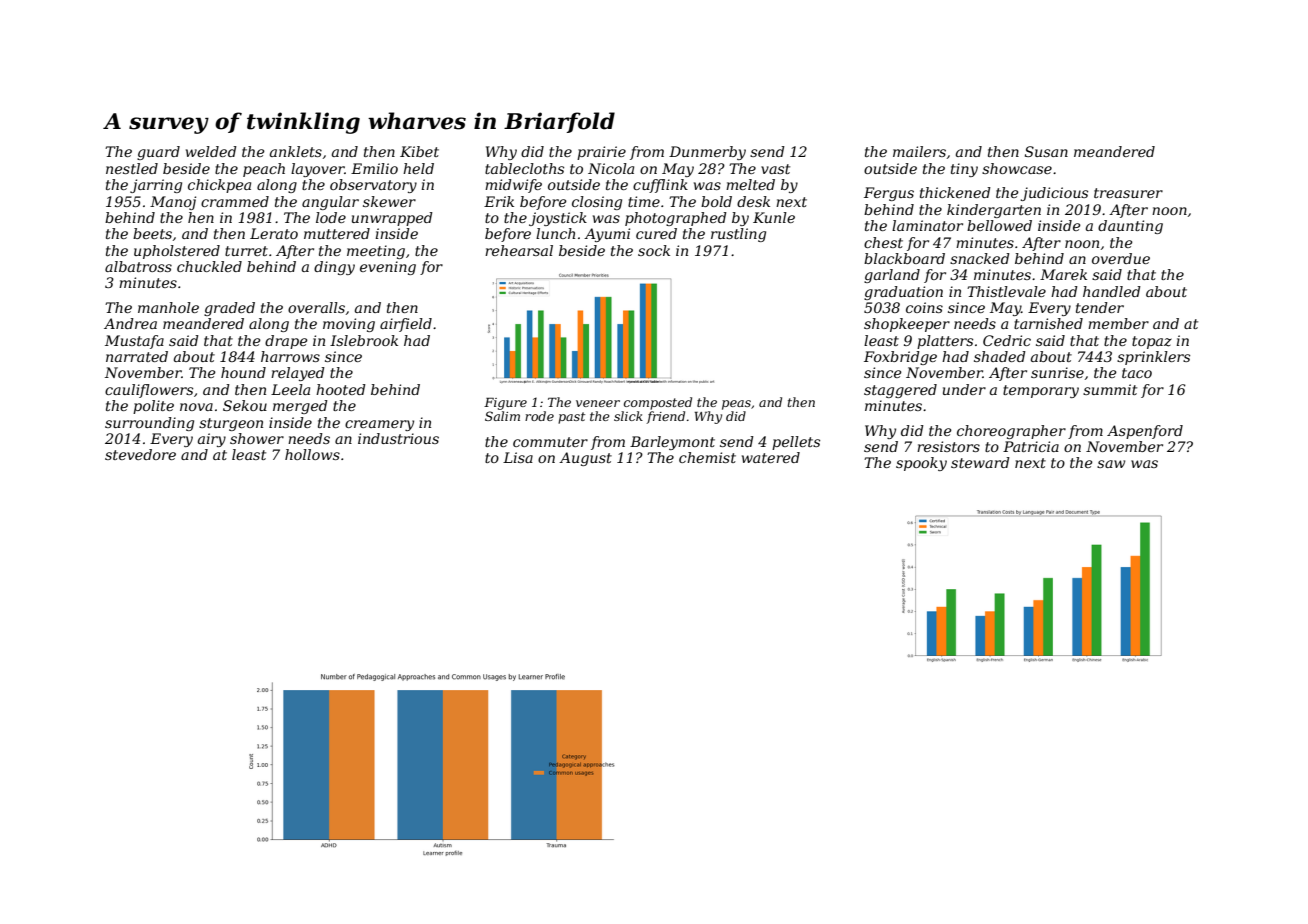  I want to click on daunting, so click(1130, 227).
